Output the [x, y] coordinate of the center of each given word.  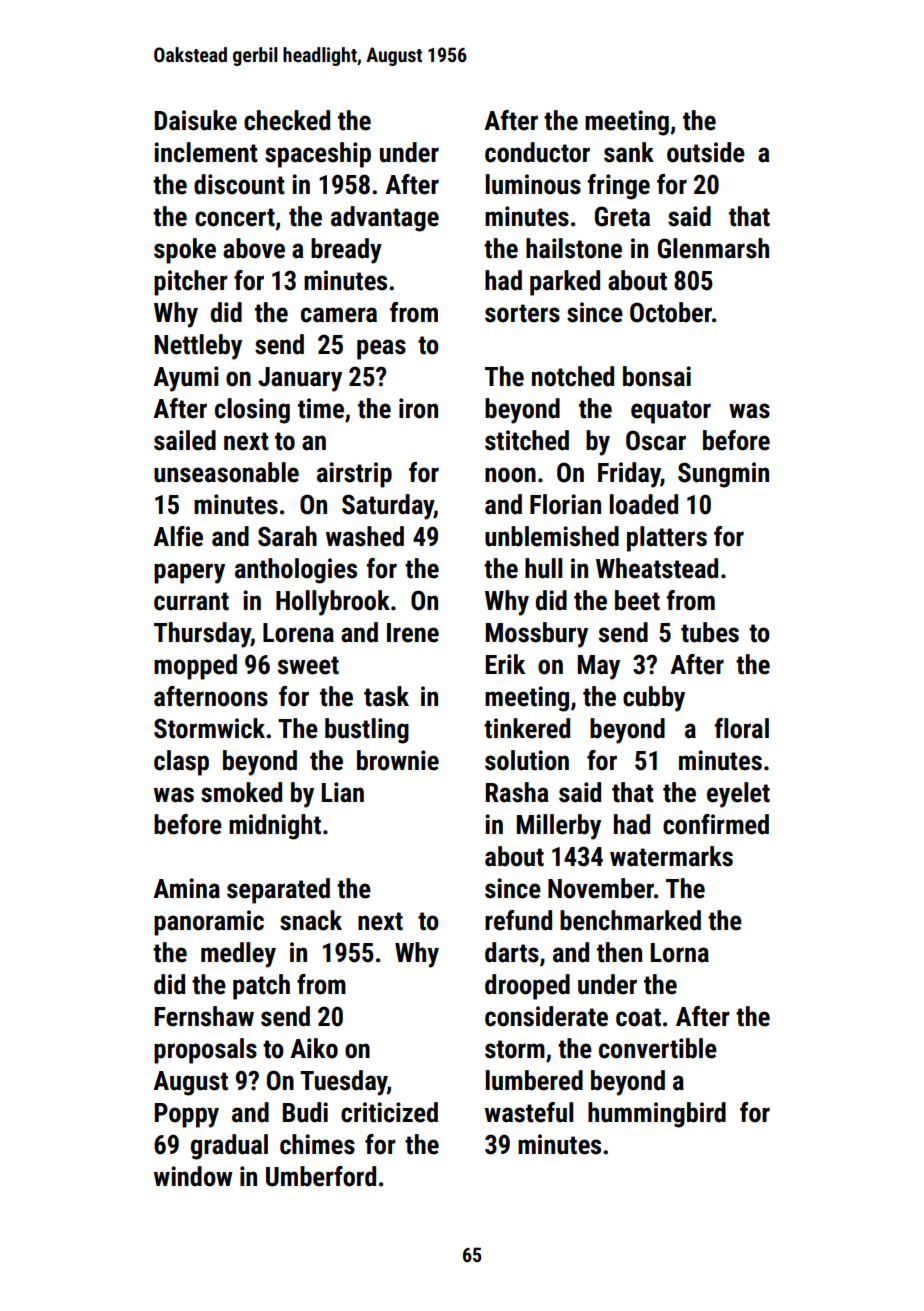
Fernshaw [204, 1016]
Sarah [287, 536]
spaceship [318, 155]
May [599, 667]
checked [287, 120]
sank [629, 152]
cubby [654, 699]
